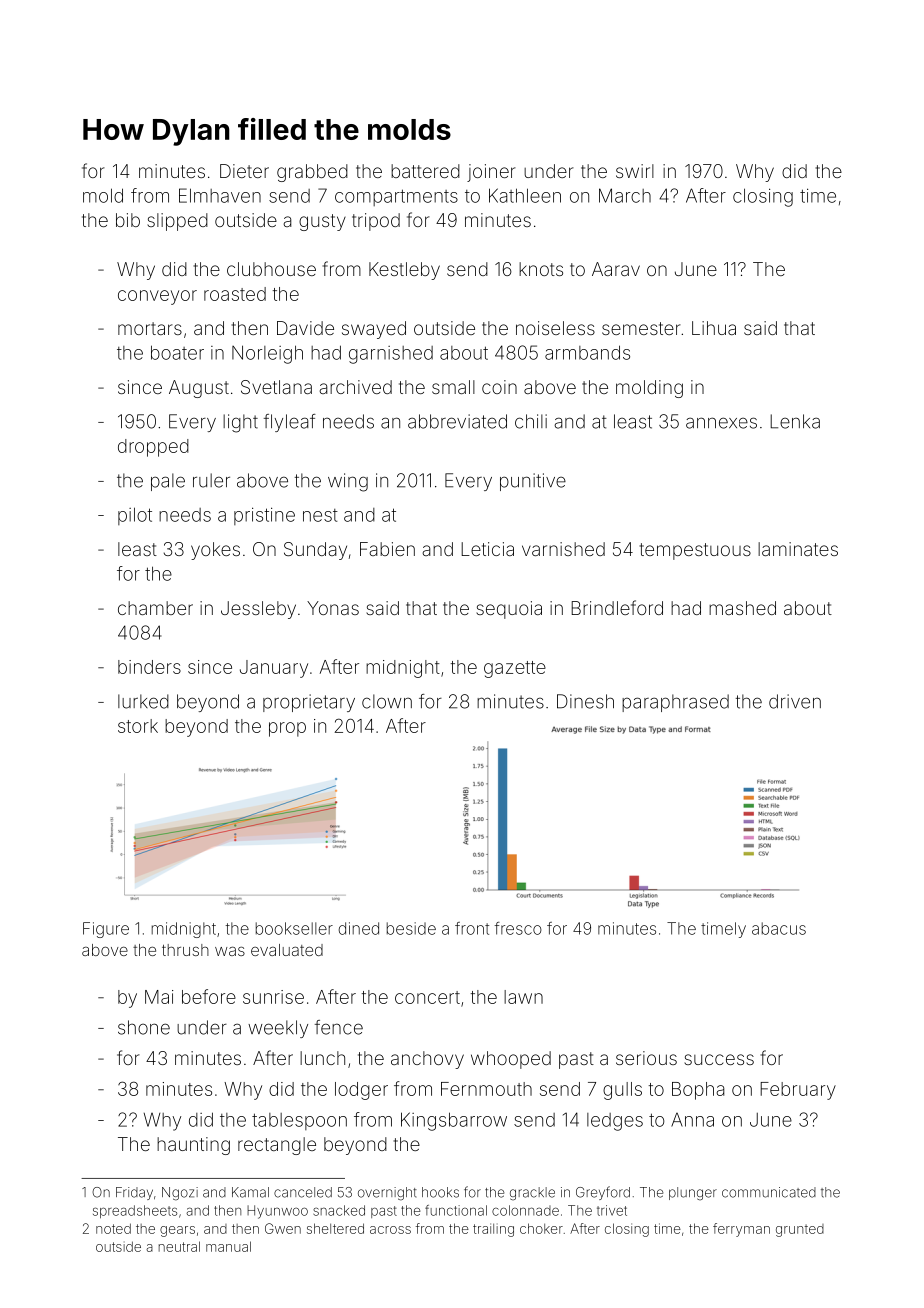  Describe the element at coordinates (456, 1210) in the screenshot. I see `functional` at that location.
